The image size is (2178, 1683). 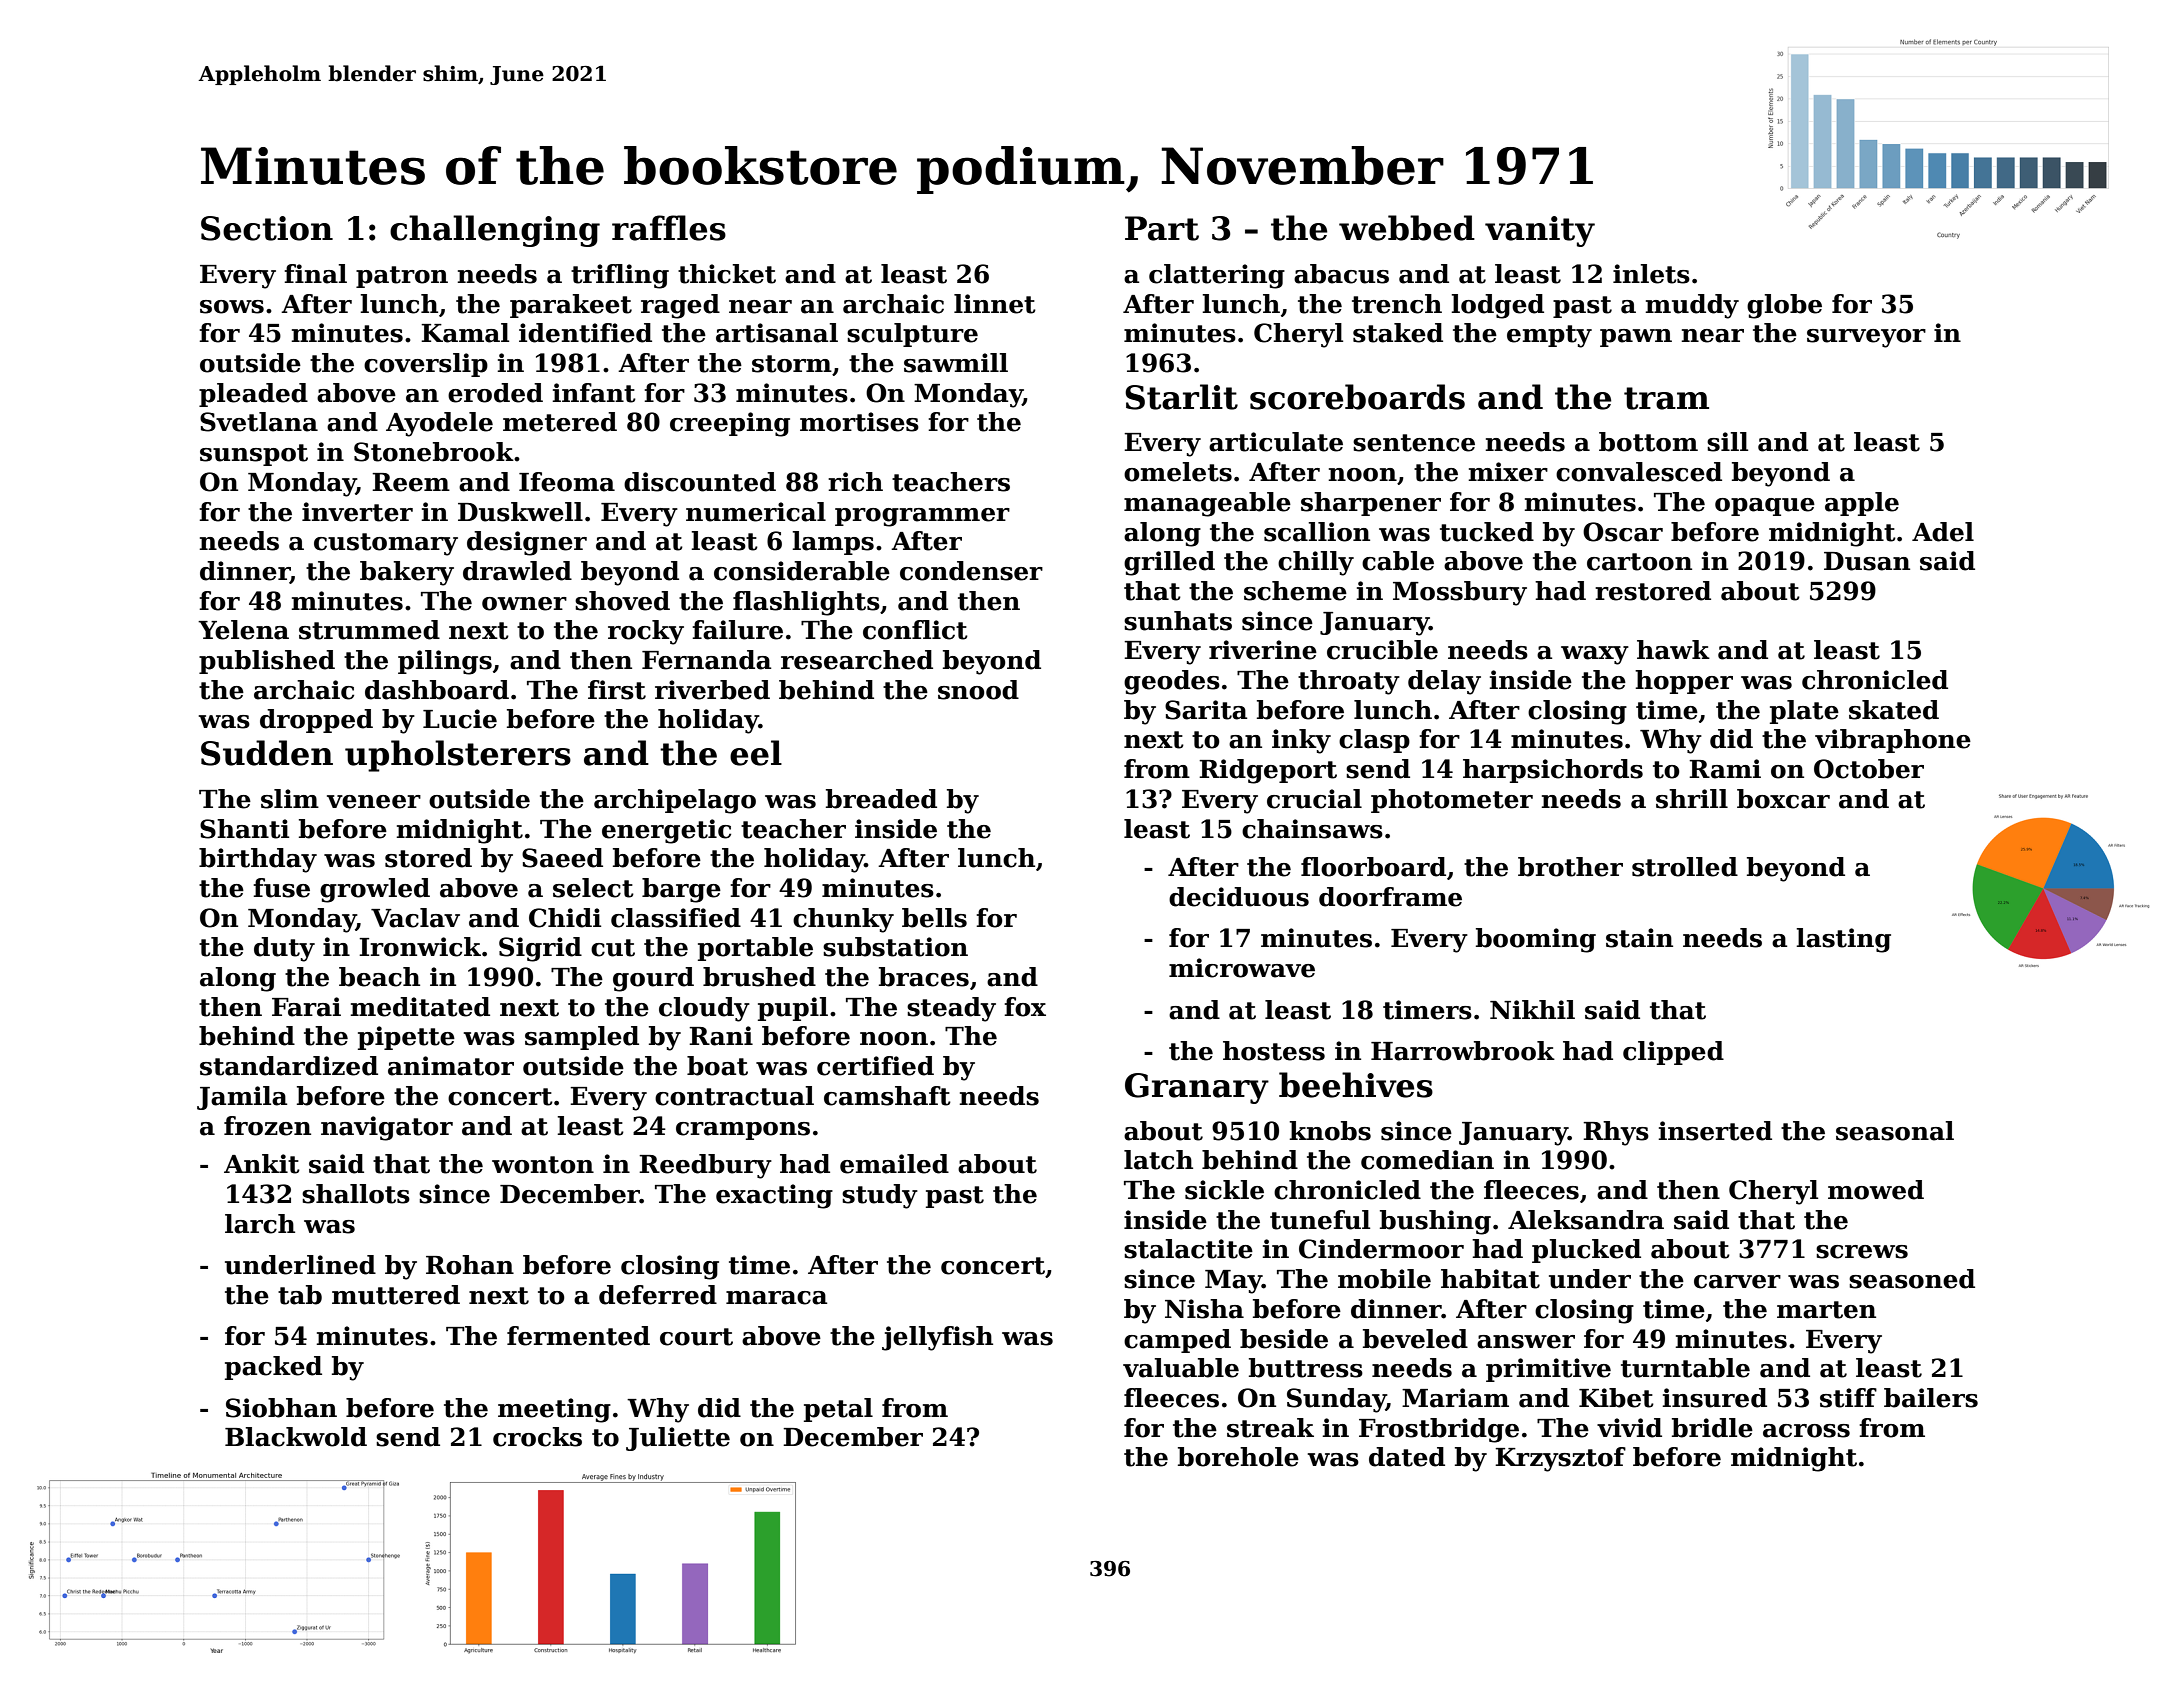 What do you see at coordinates (296, 1437) in the image?
I see `Blackwold` at bounding box center [296, 1437].
